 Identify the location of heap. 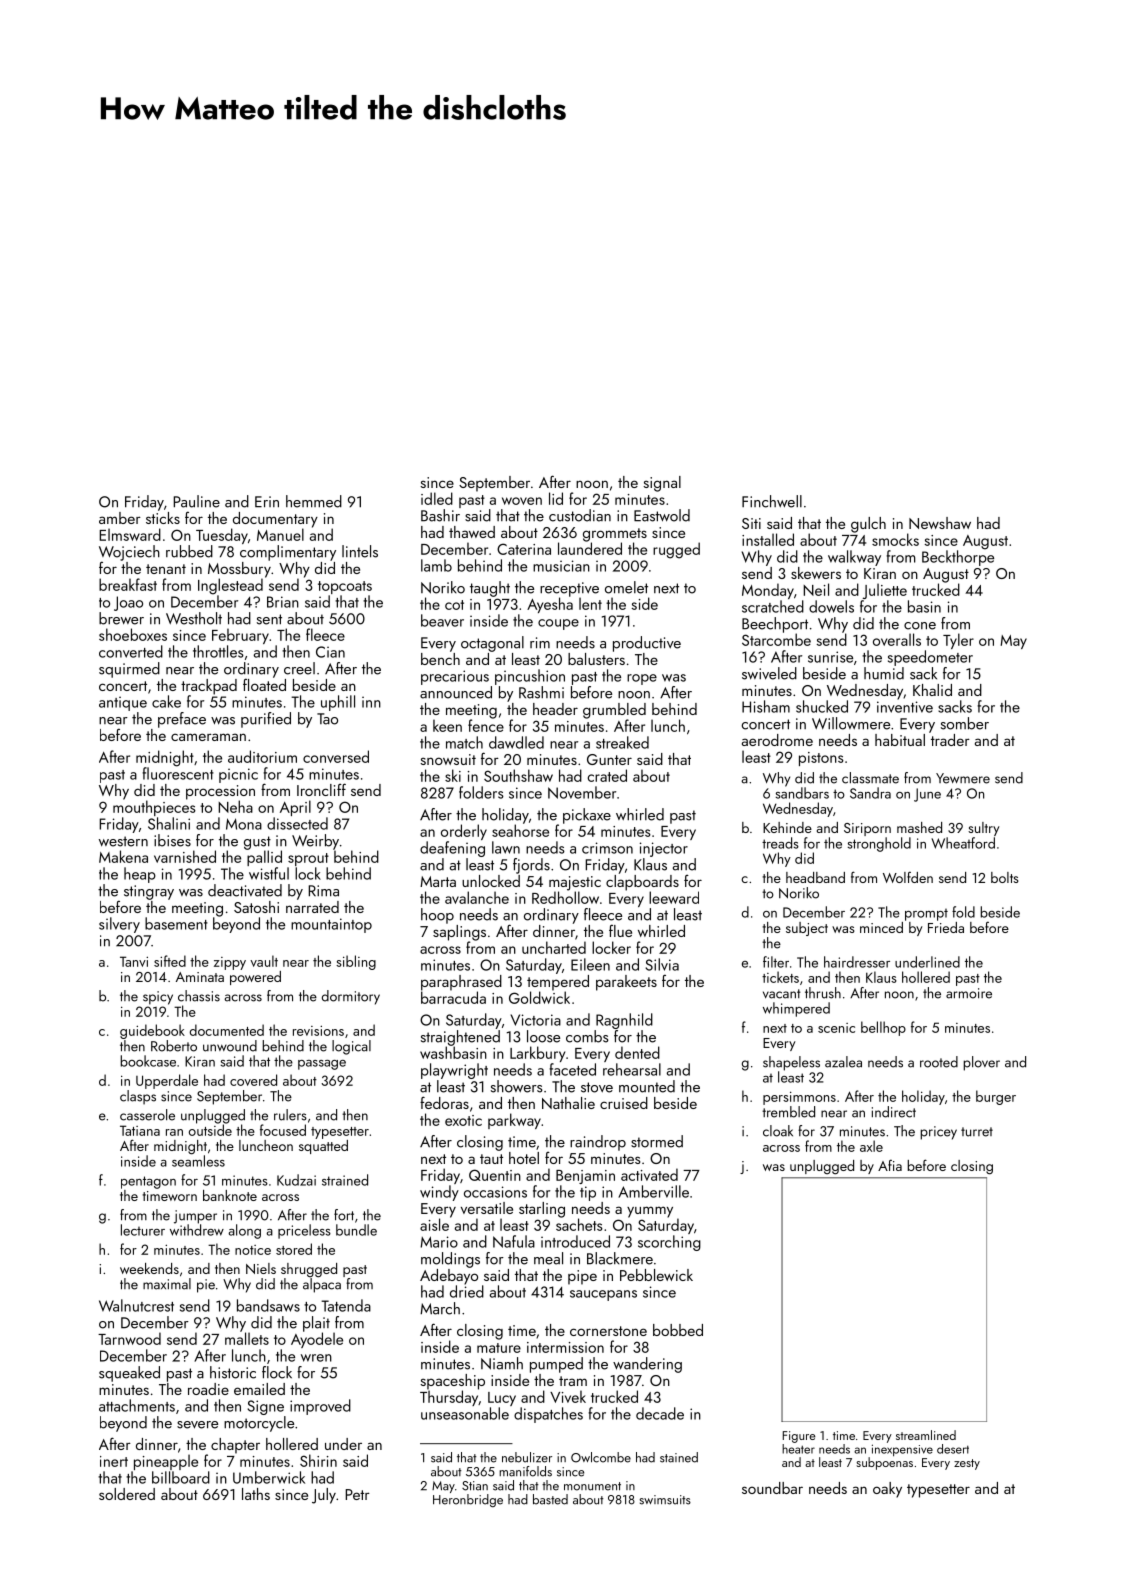
(140, 875).
